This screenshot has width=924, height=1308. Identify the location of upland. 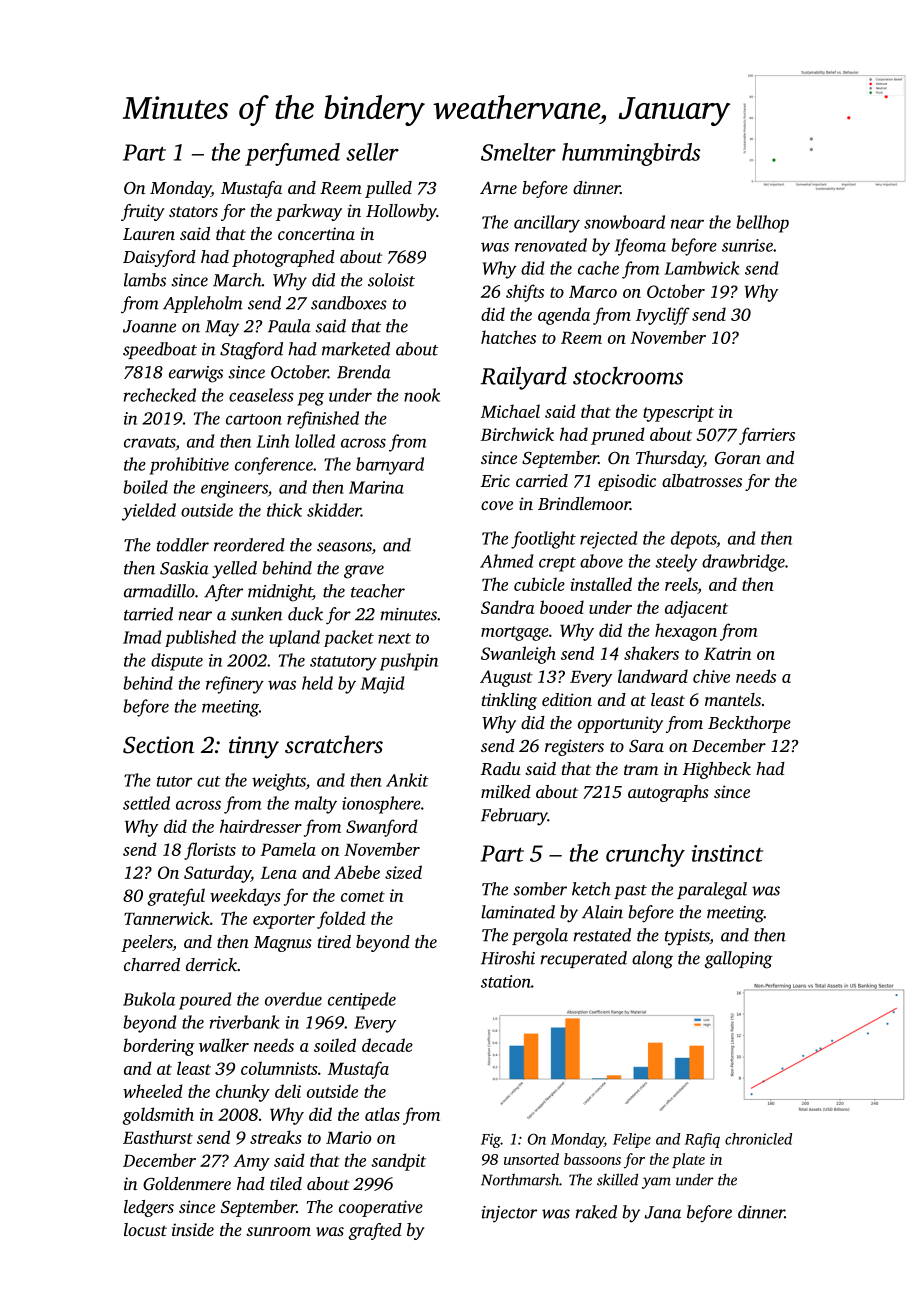
(294, 638).
